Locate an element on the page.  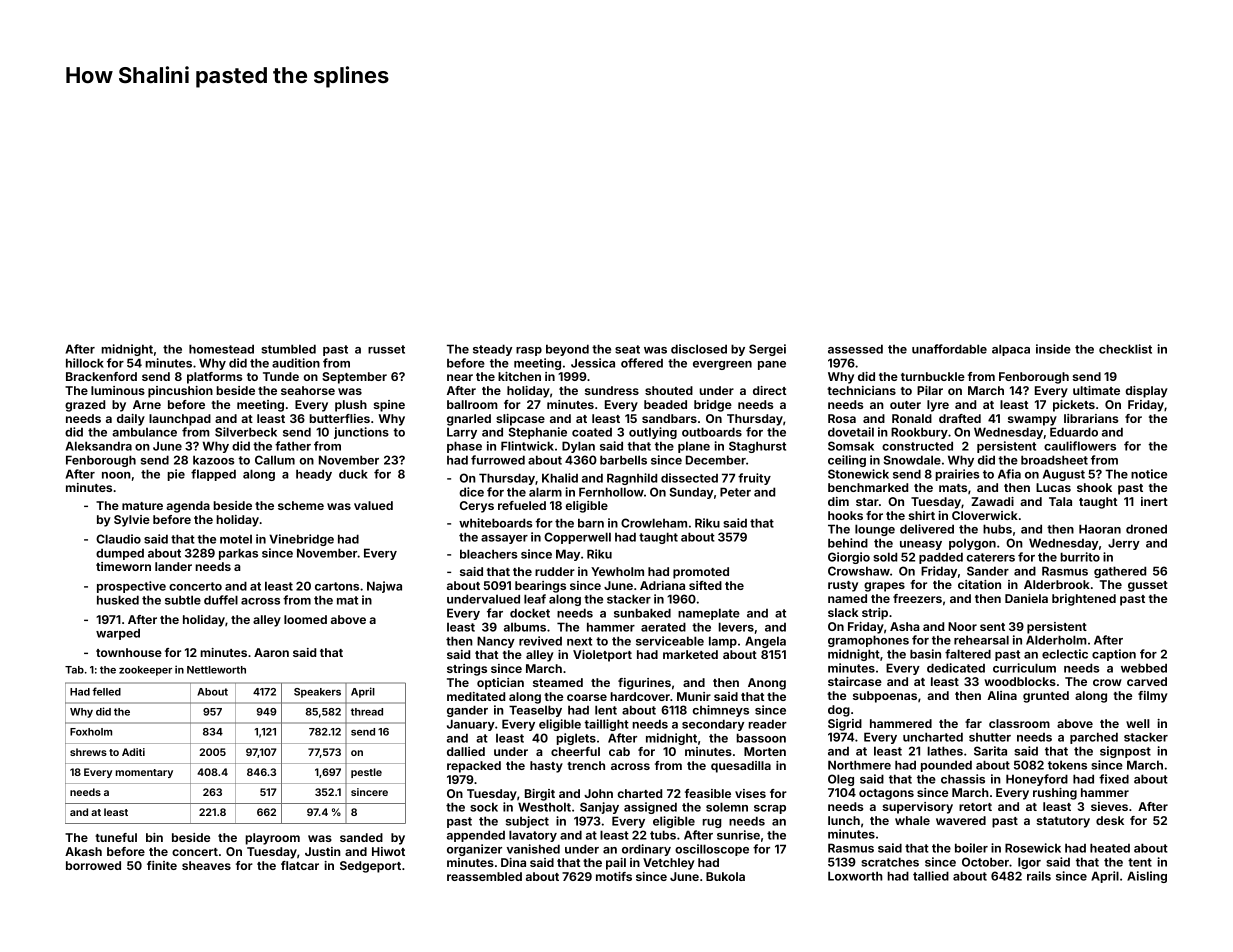
hillock is located at coordinates (85, 363).
